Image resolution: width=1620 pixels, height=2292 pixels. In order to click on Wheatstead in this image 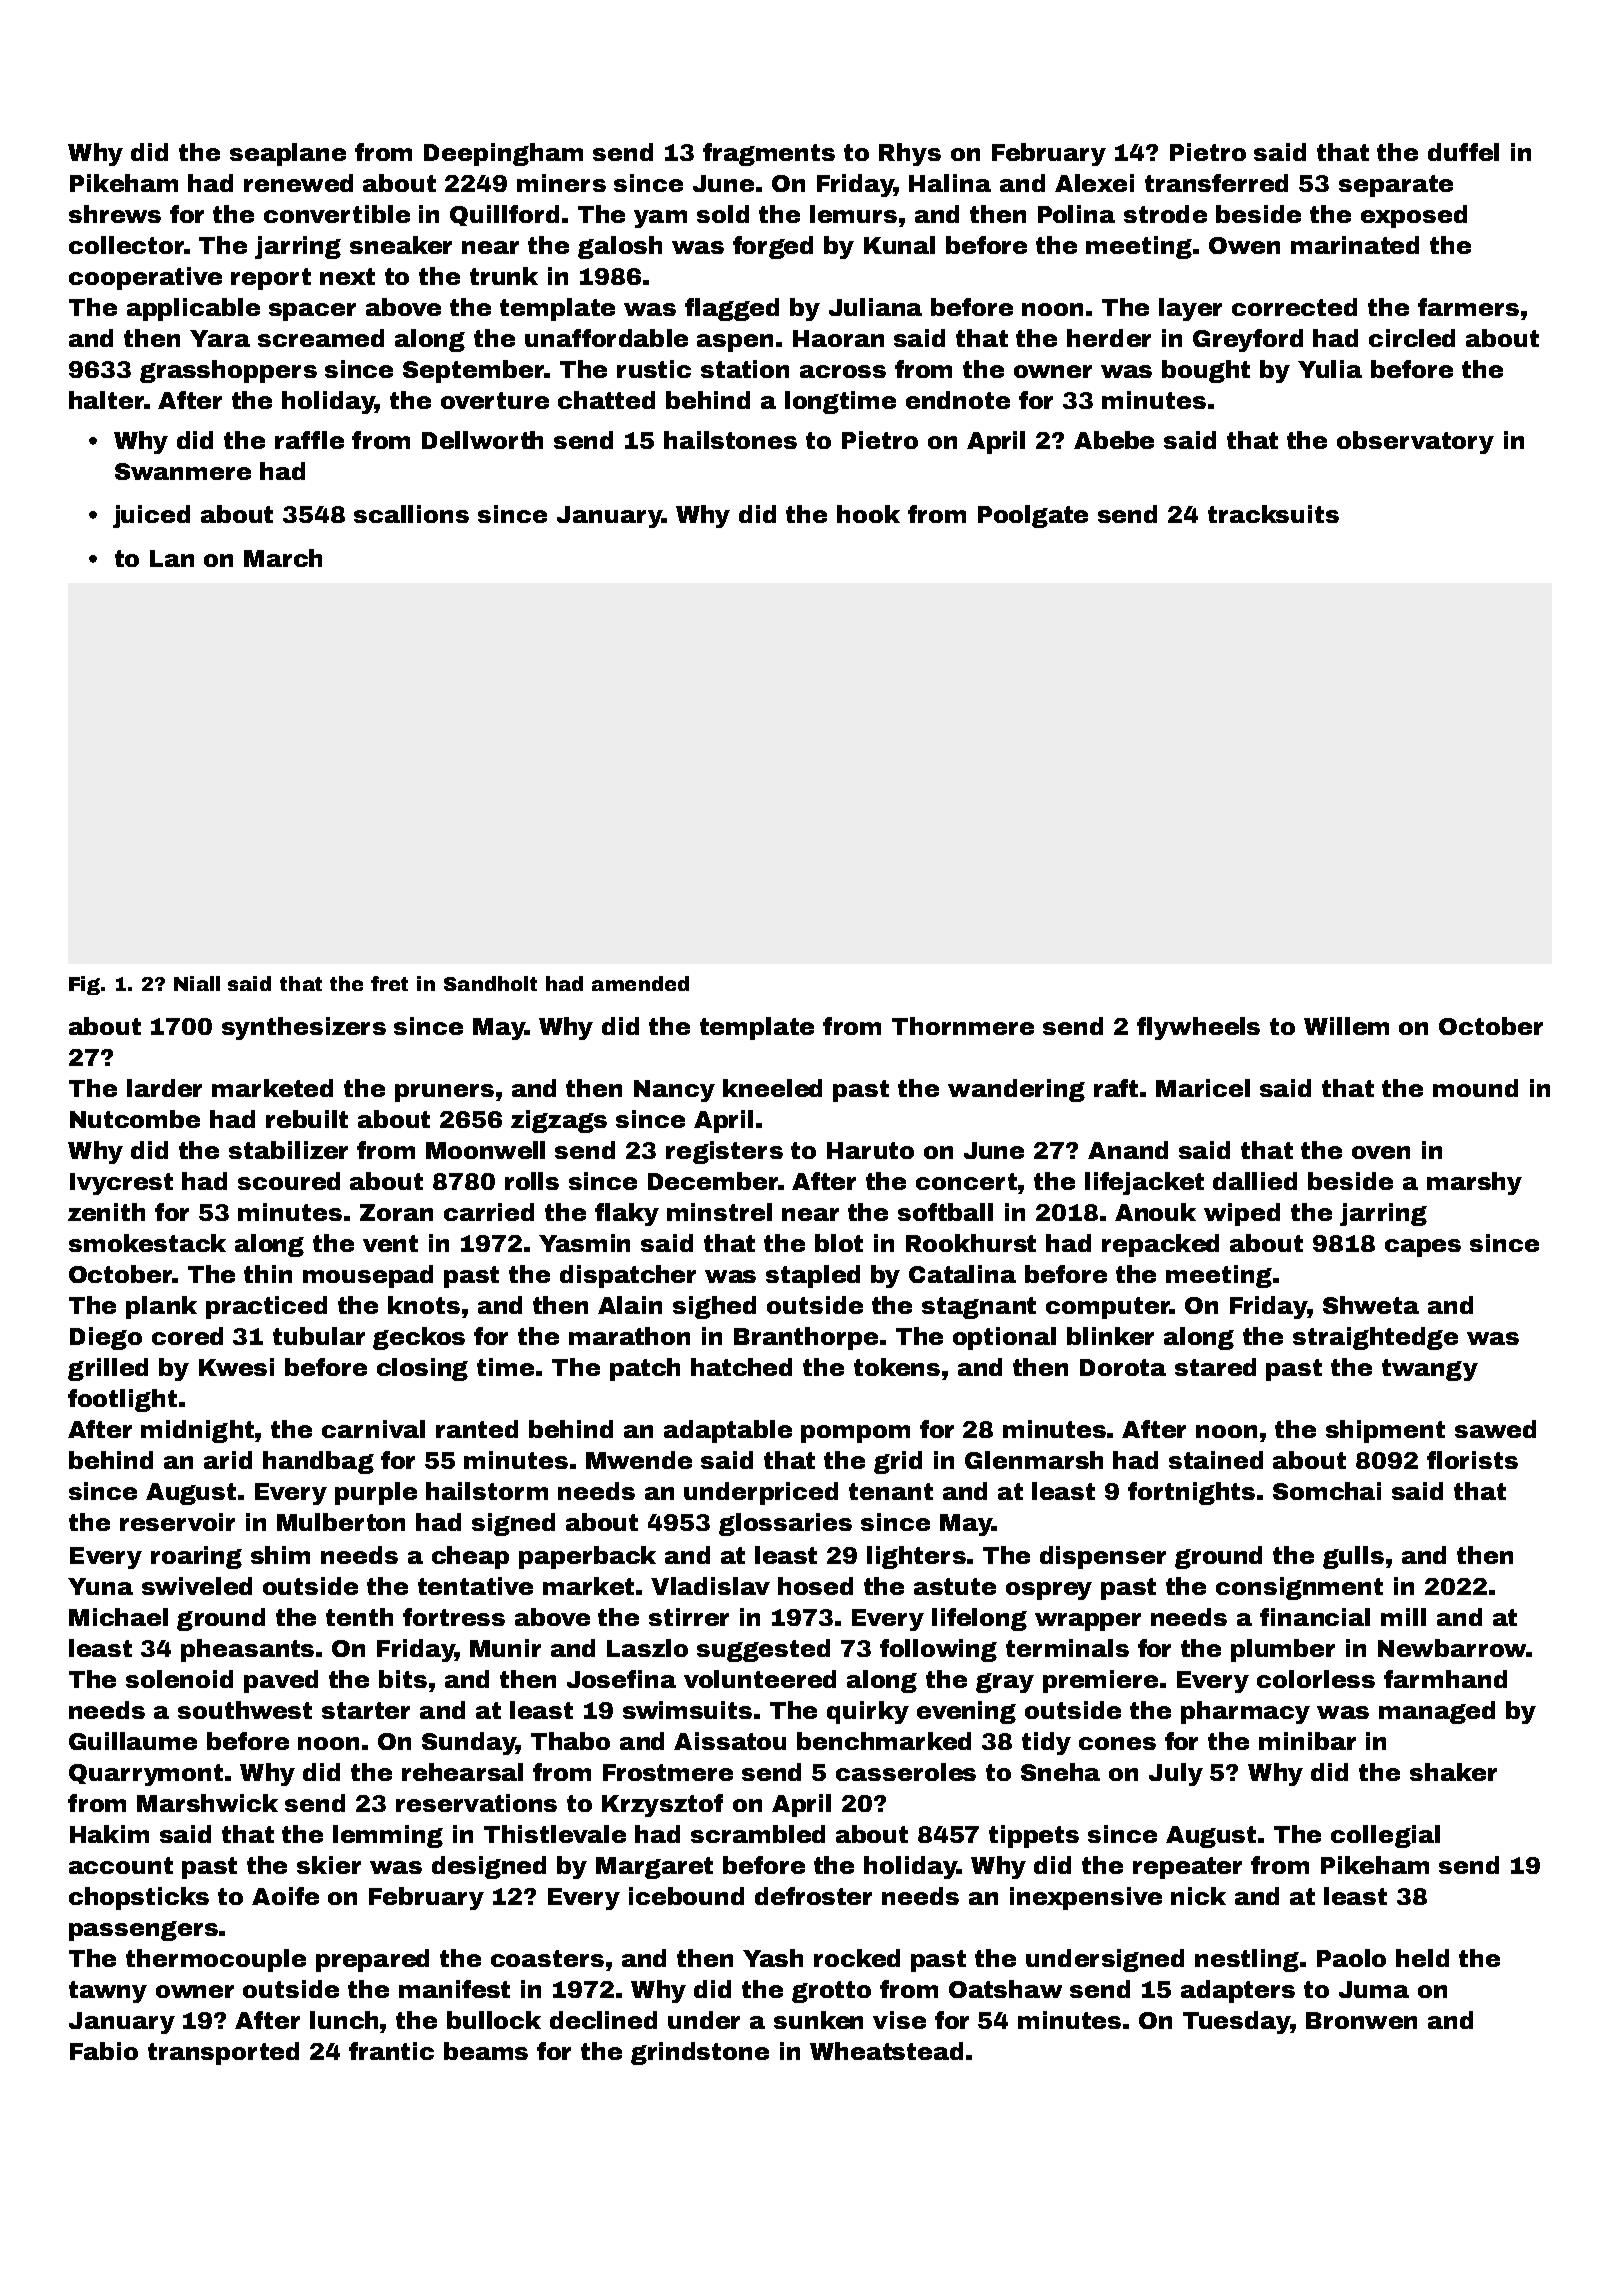, I will do `click(886, 2051)`.
